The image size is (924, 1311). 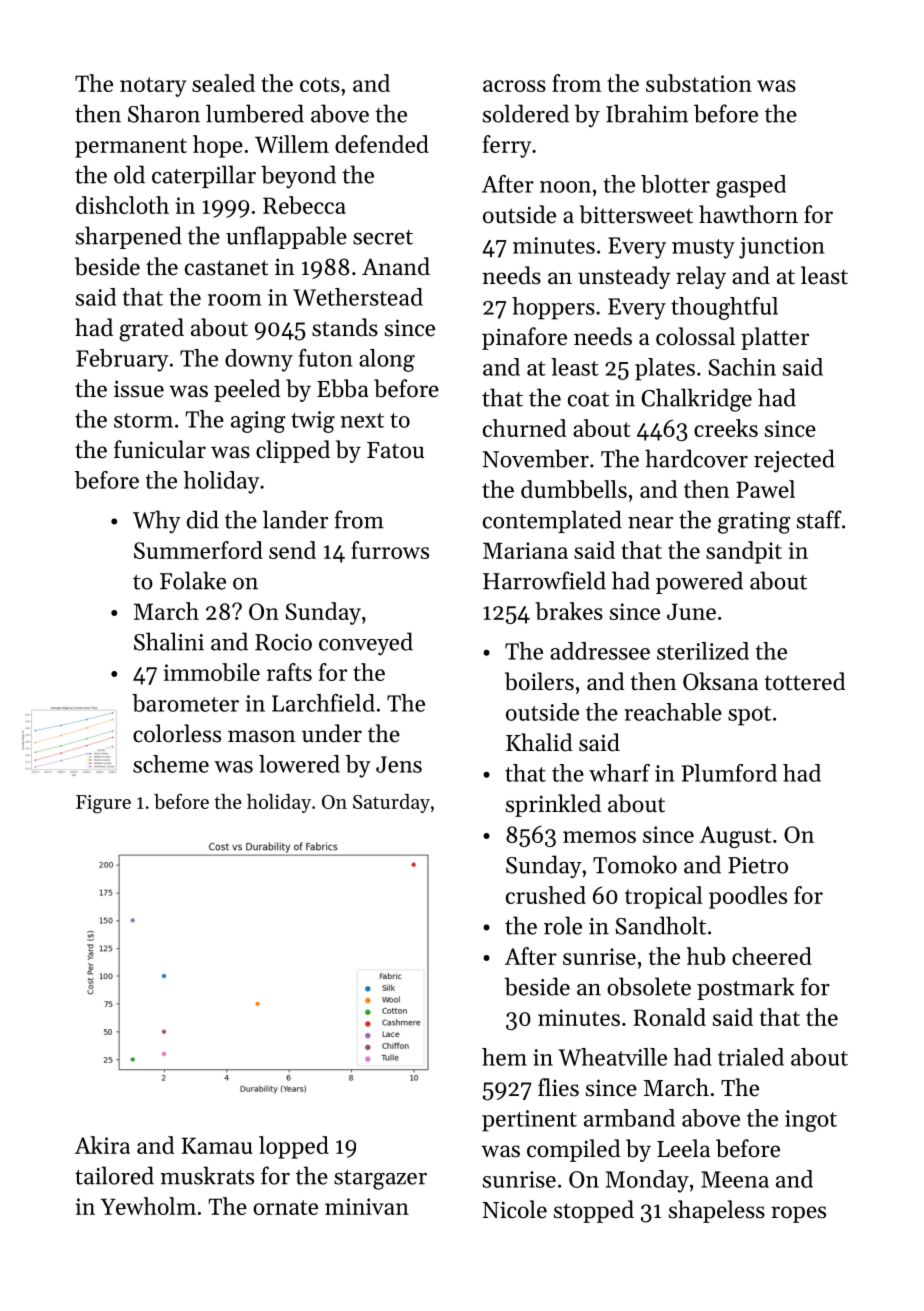 What do you see at coordinates (177, 733) in the screenshot?
I see `colorless` at bounding box center [177, 733].
